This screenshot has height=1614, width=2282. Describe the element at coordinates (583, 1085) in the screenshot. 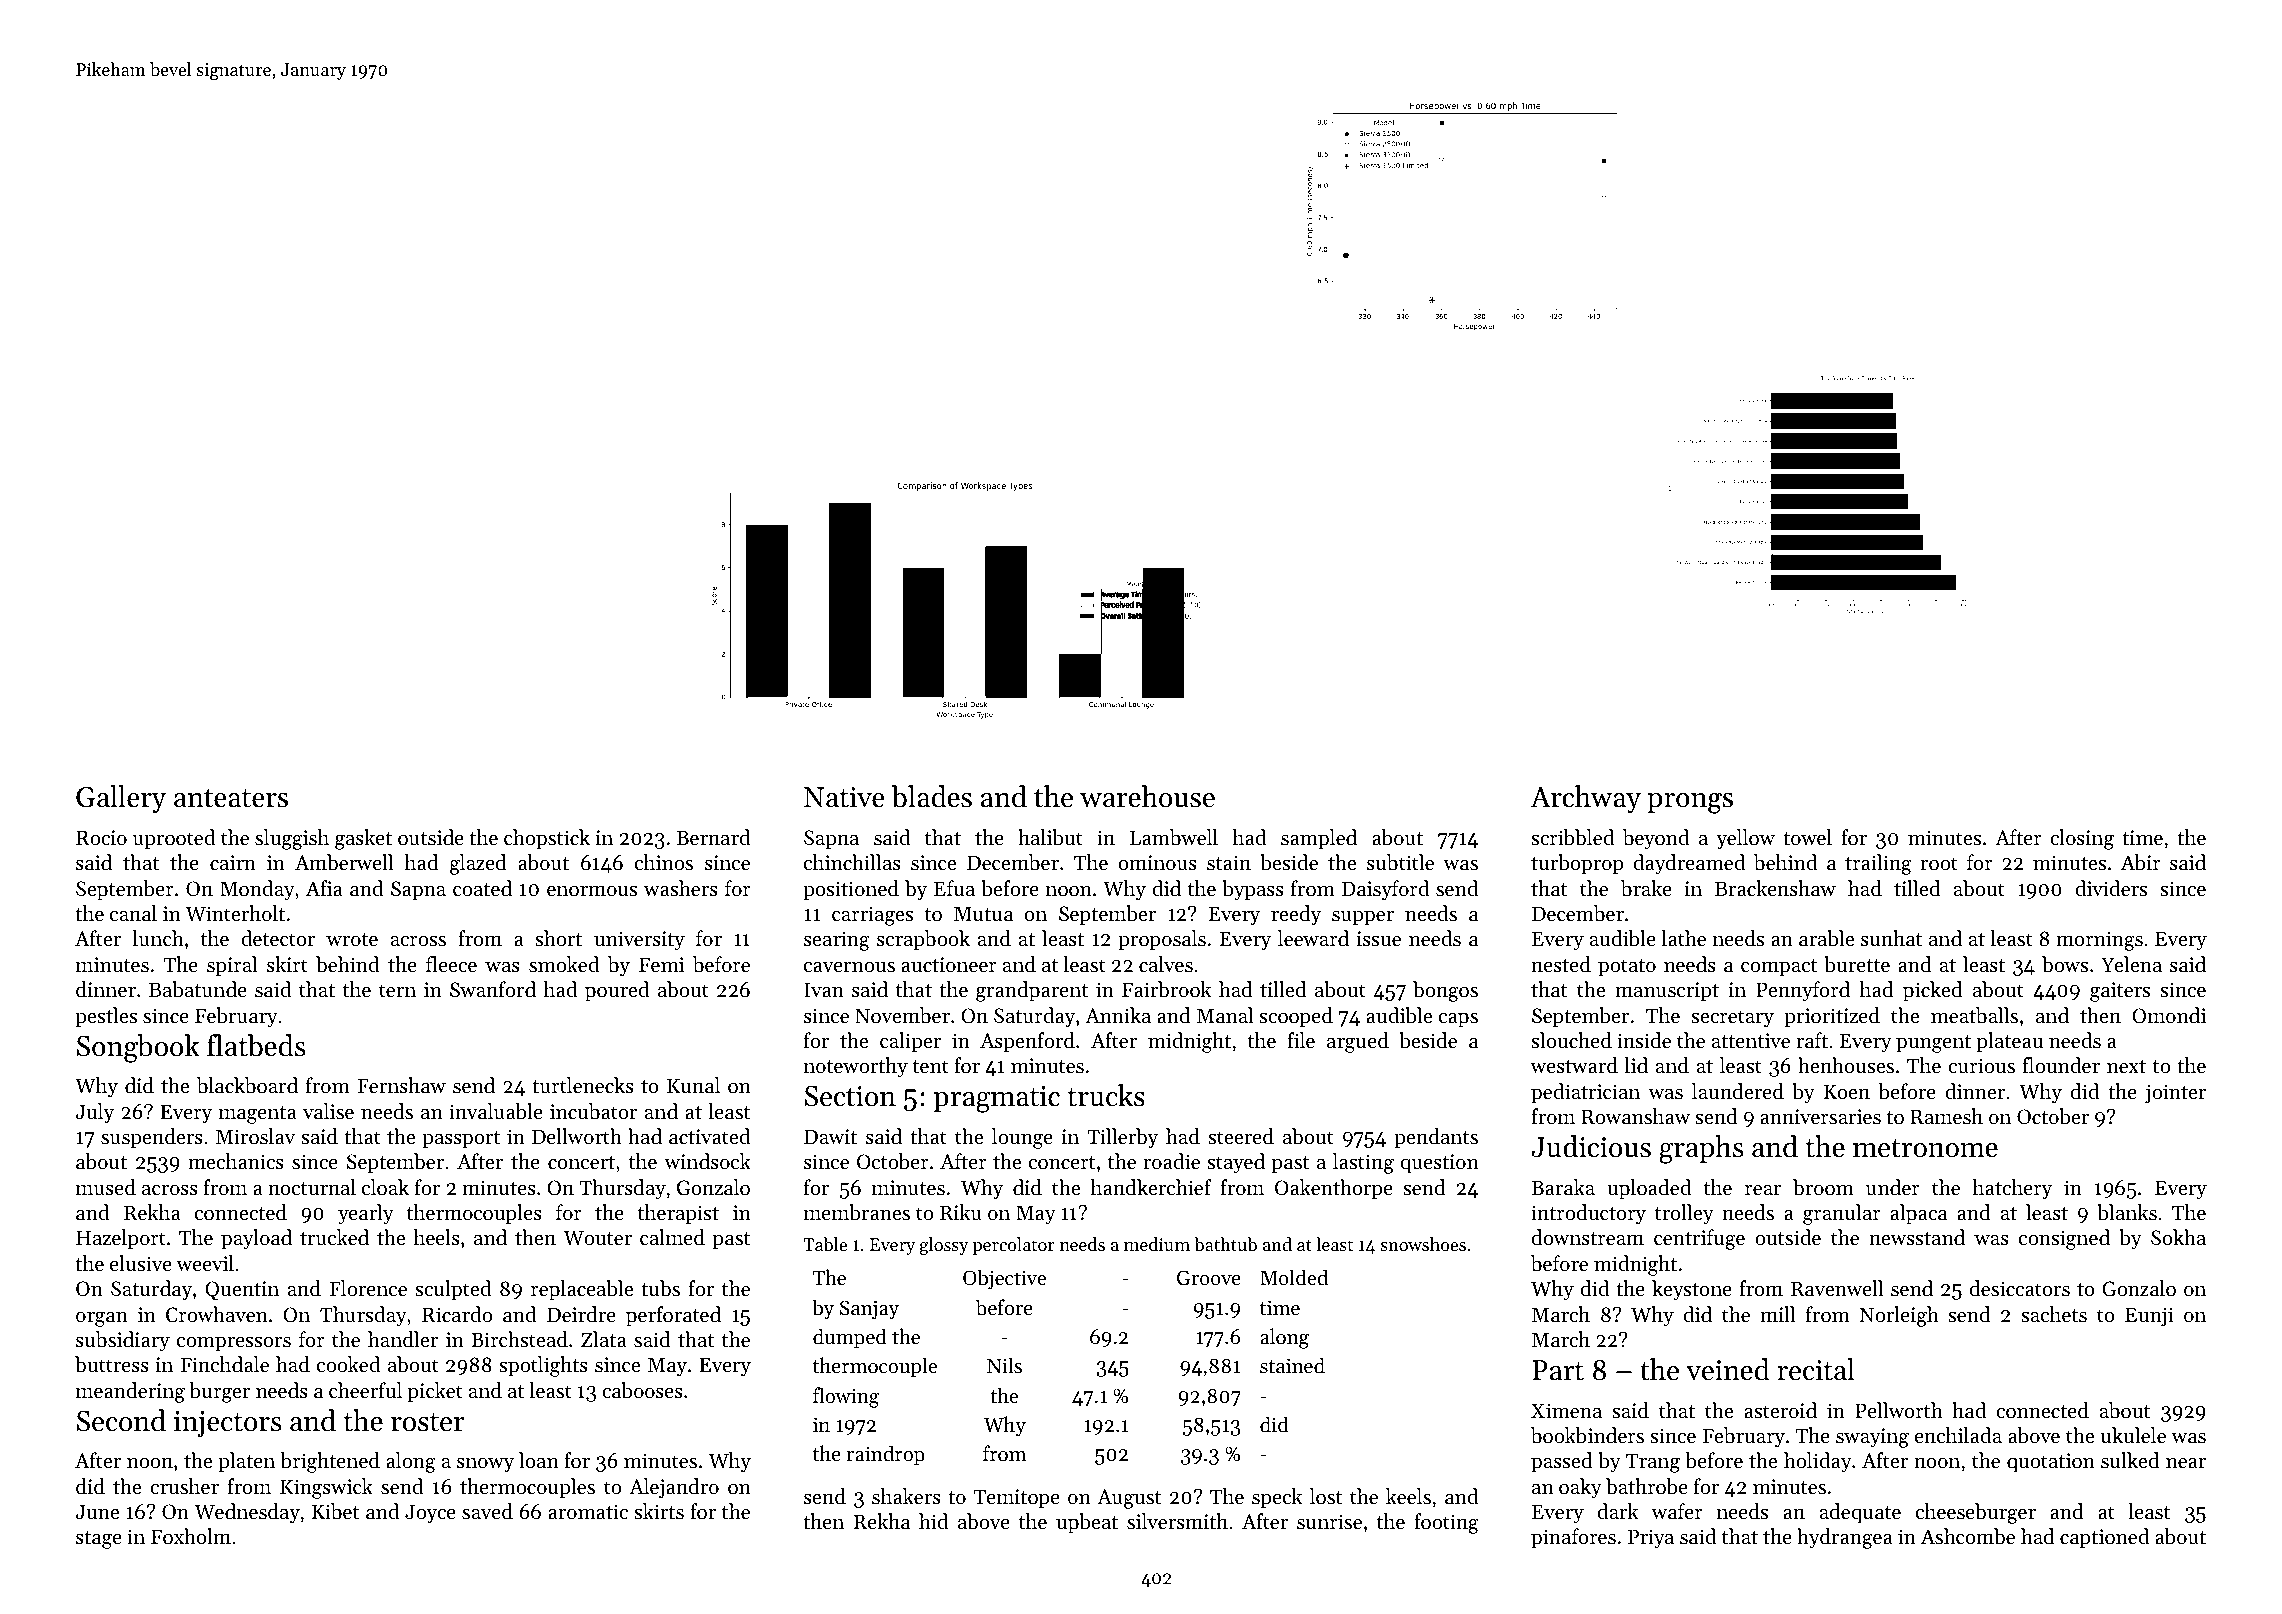

I see `turtlenecks` at that location.
